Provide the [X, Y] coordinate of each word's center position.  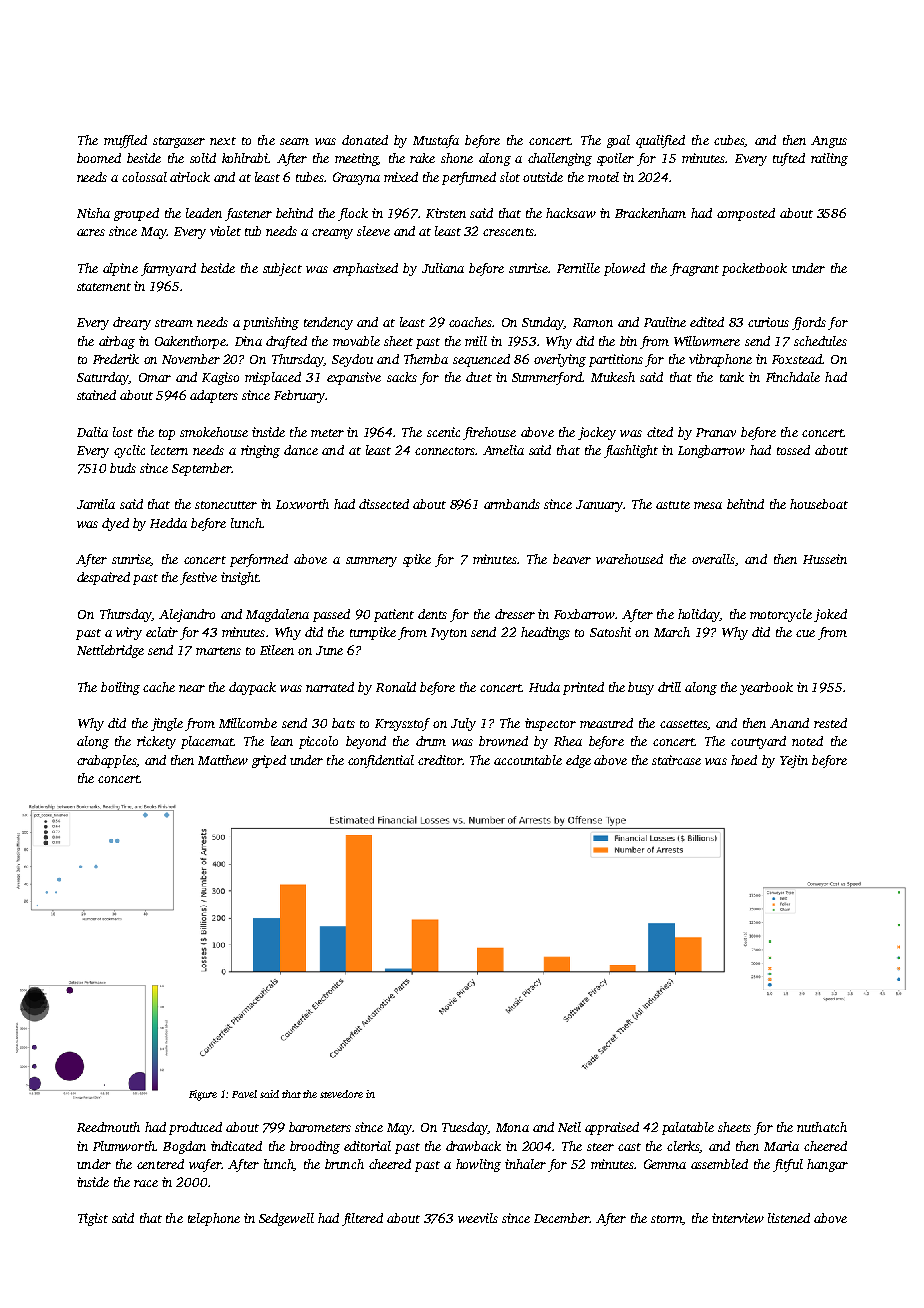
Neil [569, 1127]
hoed [744, 760]
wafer [205, 1165]
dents [432, 614]
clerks [683, 1146]
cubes [729, 141]
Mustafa [436, 141]
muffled [125, 141]
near [192, 688]
